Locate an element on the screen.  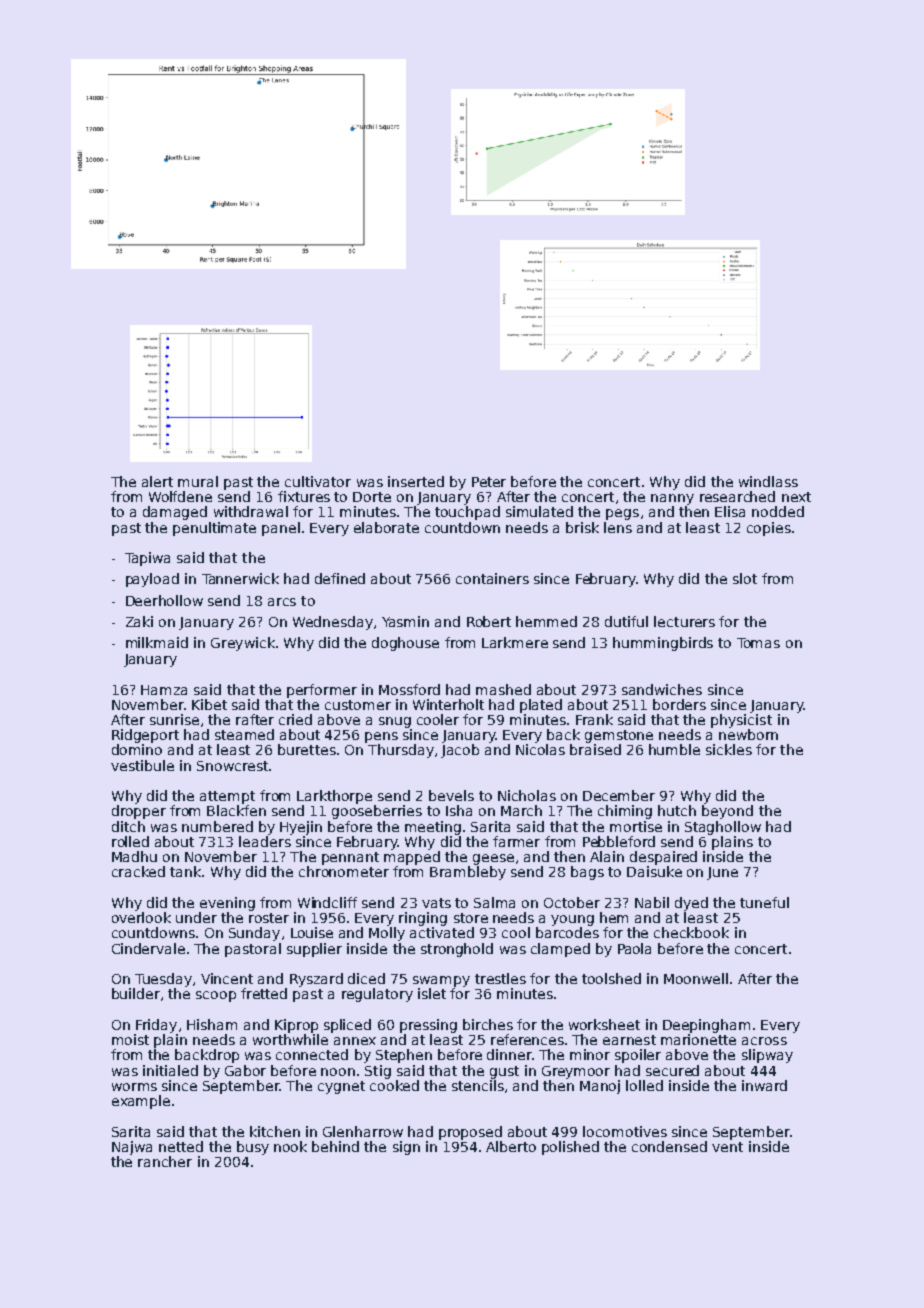
busy is located at coordinates (253, 1148).
